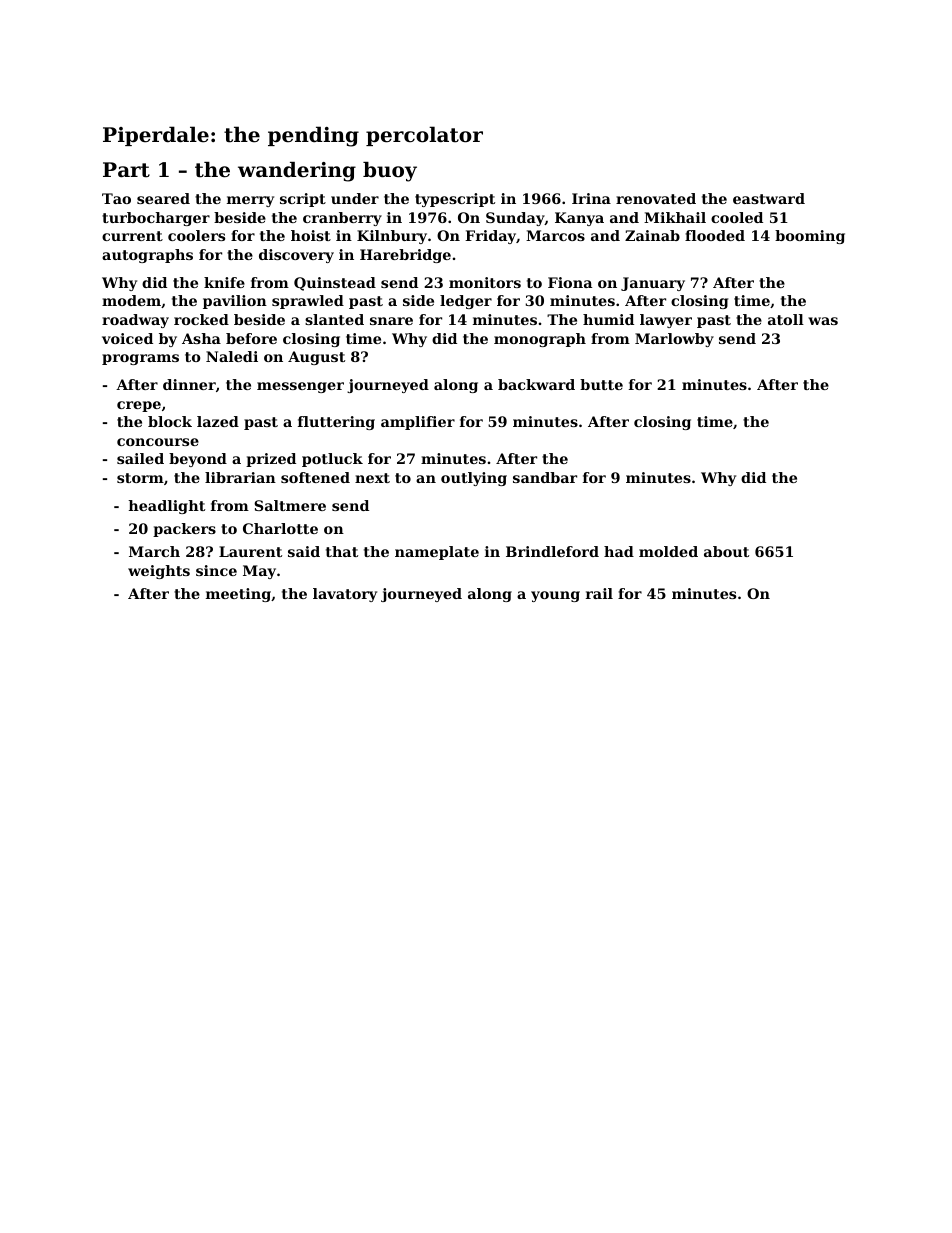 Image resolution: width=952 pixels, height=1233 pixels. I want to click on packers, so click(184, 530).
